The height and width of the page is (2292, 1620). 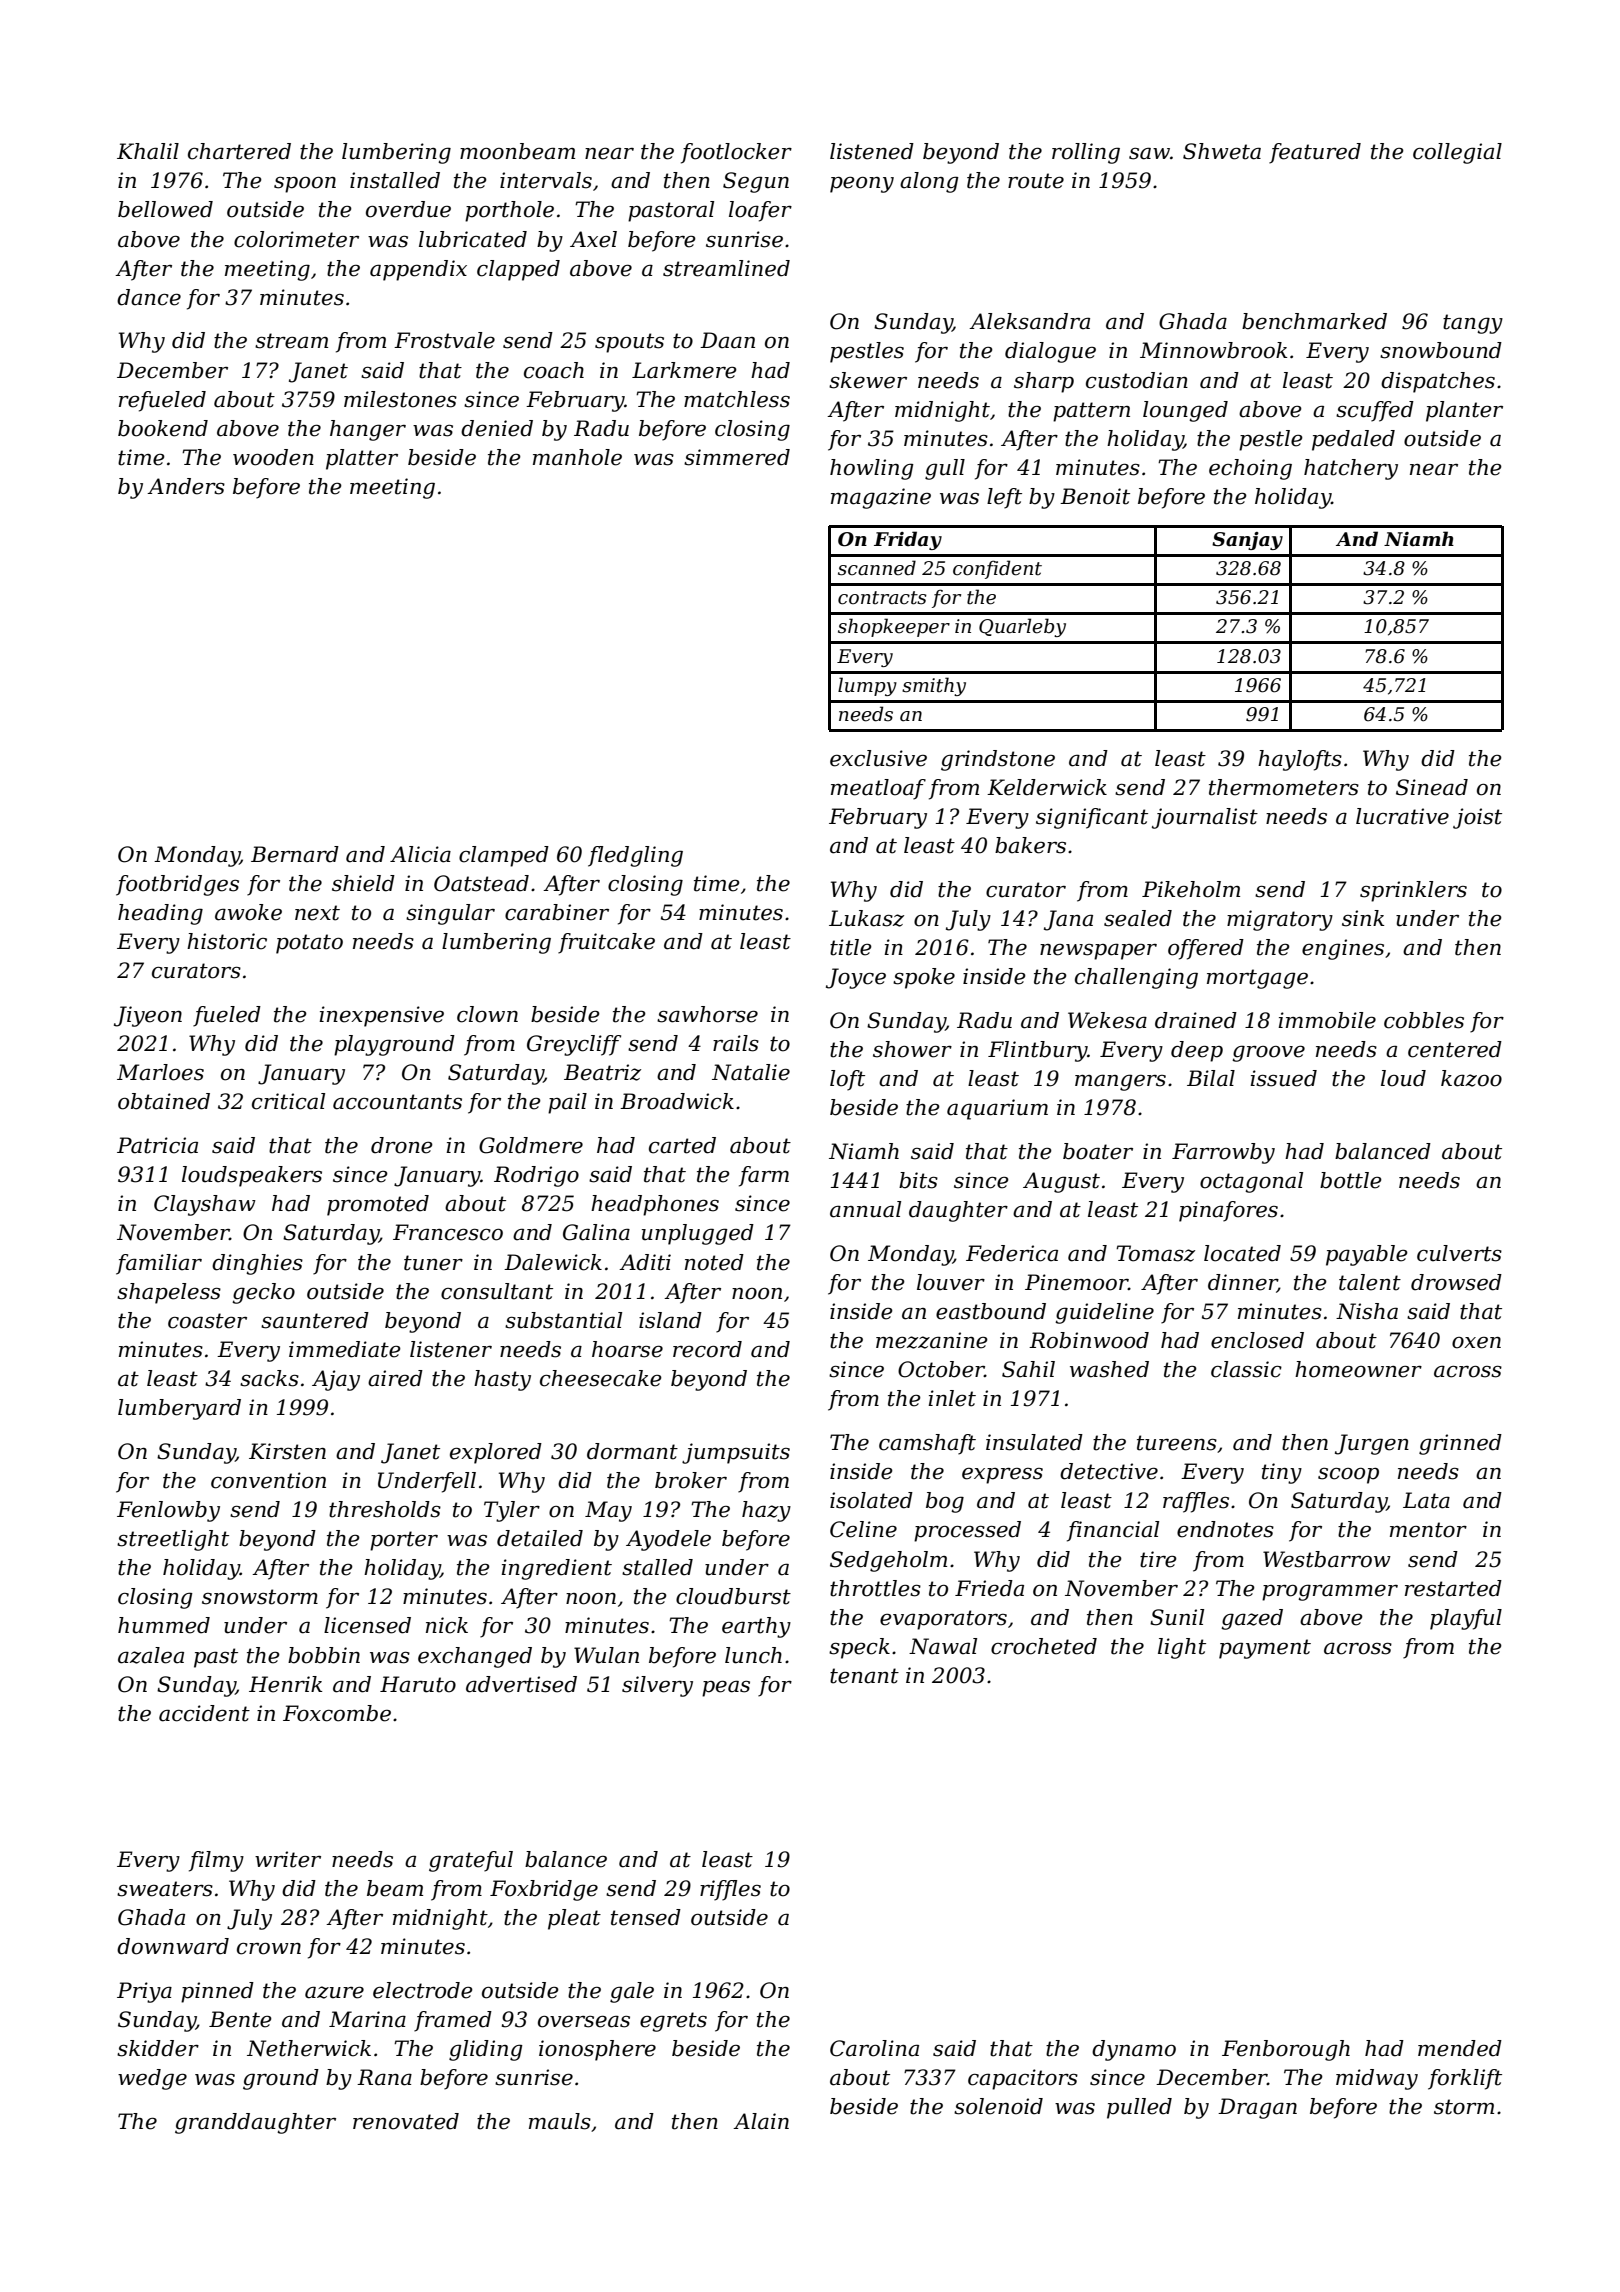 What do you see at coordinates (1228, 1211) in the page?
I see `pinafores` at bounding box center [1228, 1211].
